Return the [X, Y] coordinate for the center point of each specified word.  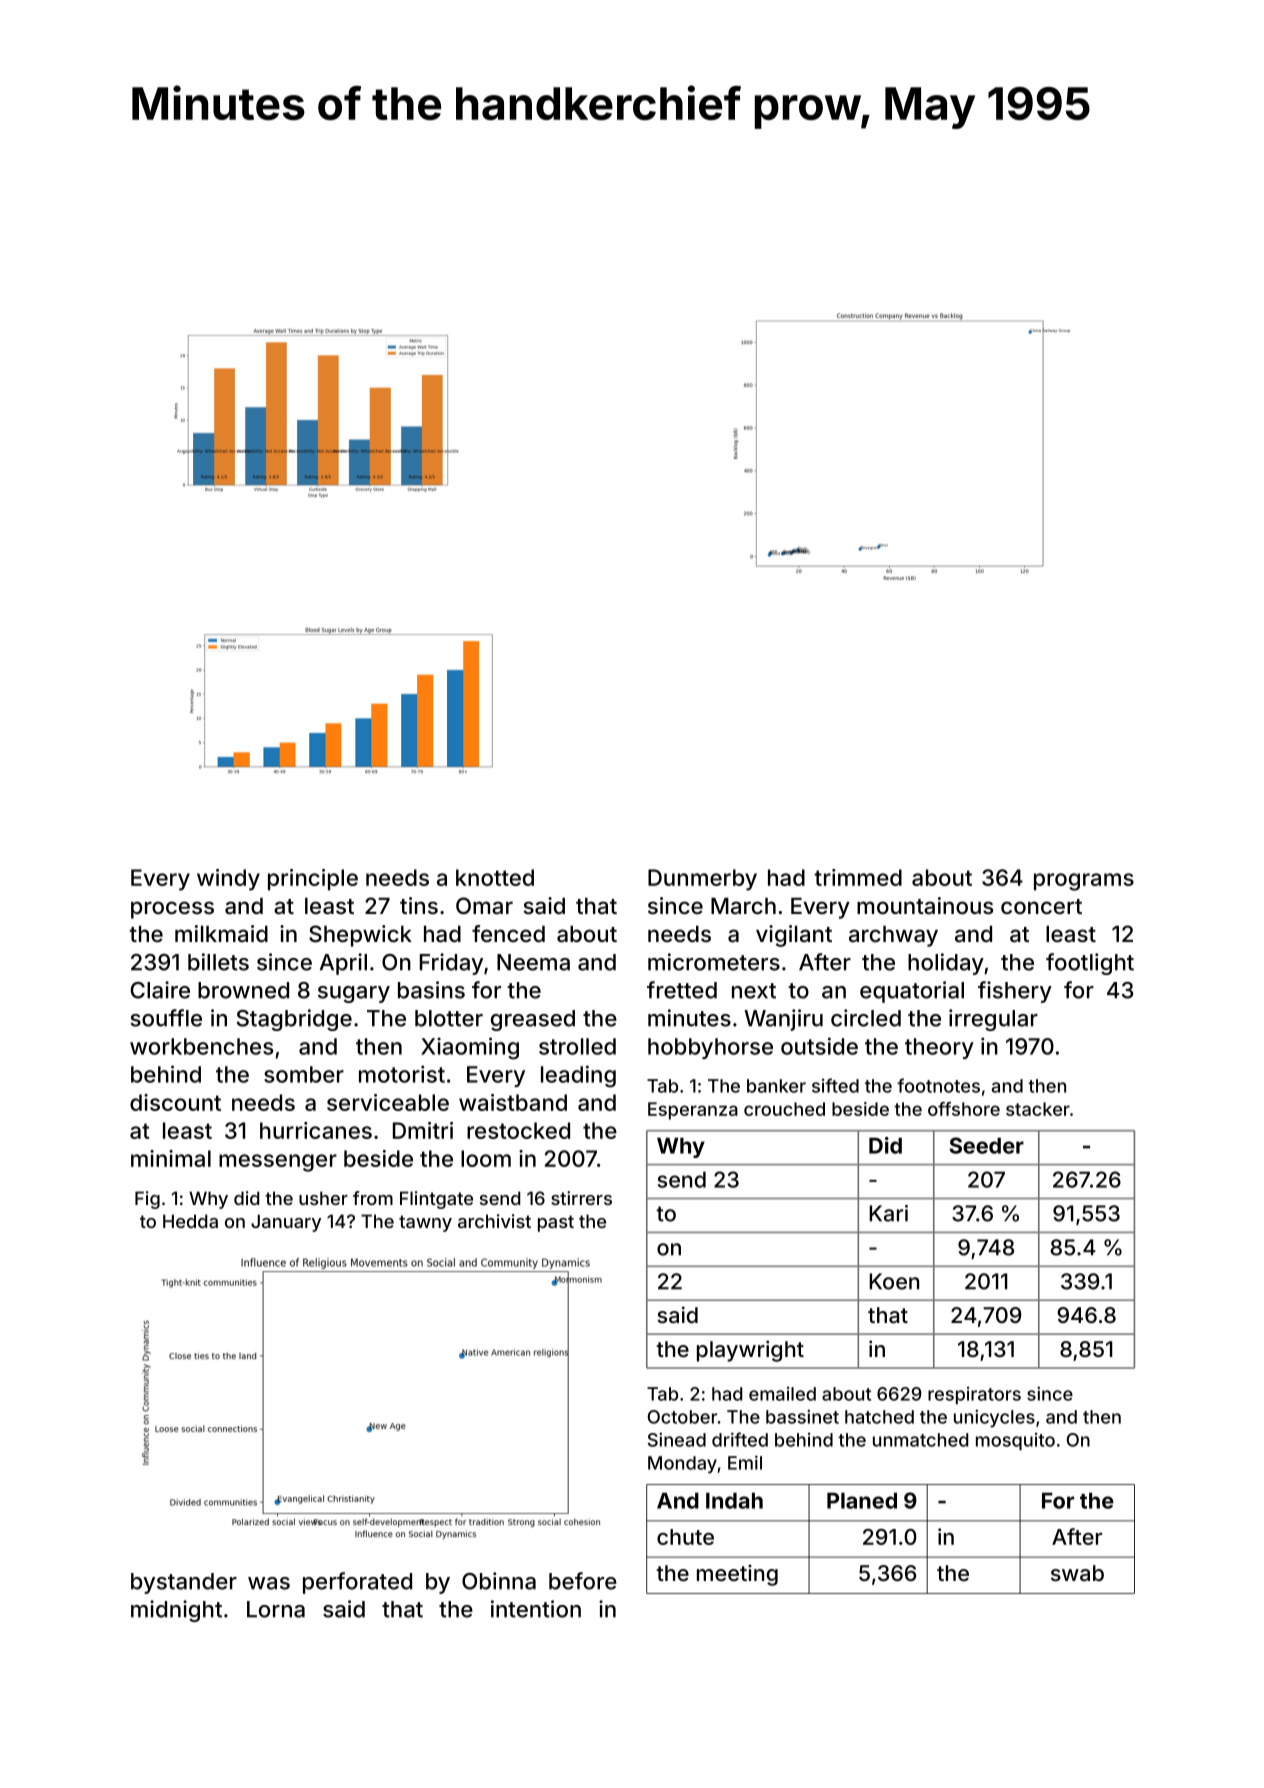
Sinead [677, 1439]
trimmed [858, 877]
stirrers [581, 1198]
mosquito [1015, 1441]
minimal [171, 1158]
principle [313, 880]
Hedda [190, 1221]
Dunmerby [702, 880]
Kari [888, 1213]
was [269, 1583]
